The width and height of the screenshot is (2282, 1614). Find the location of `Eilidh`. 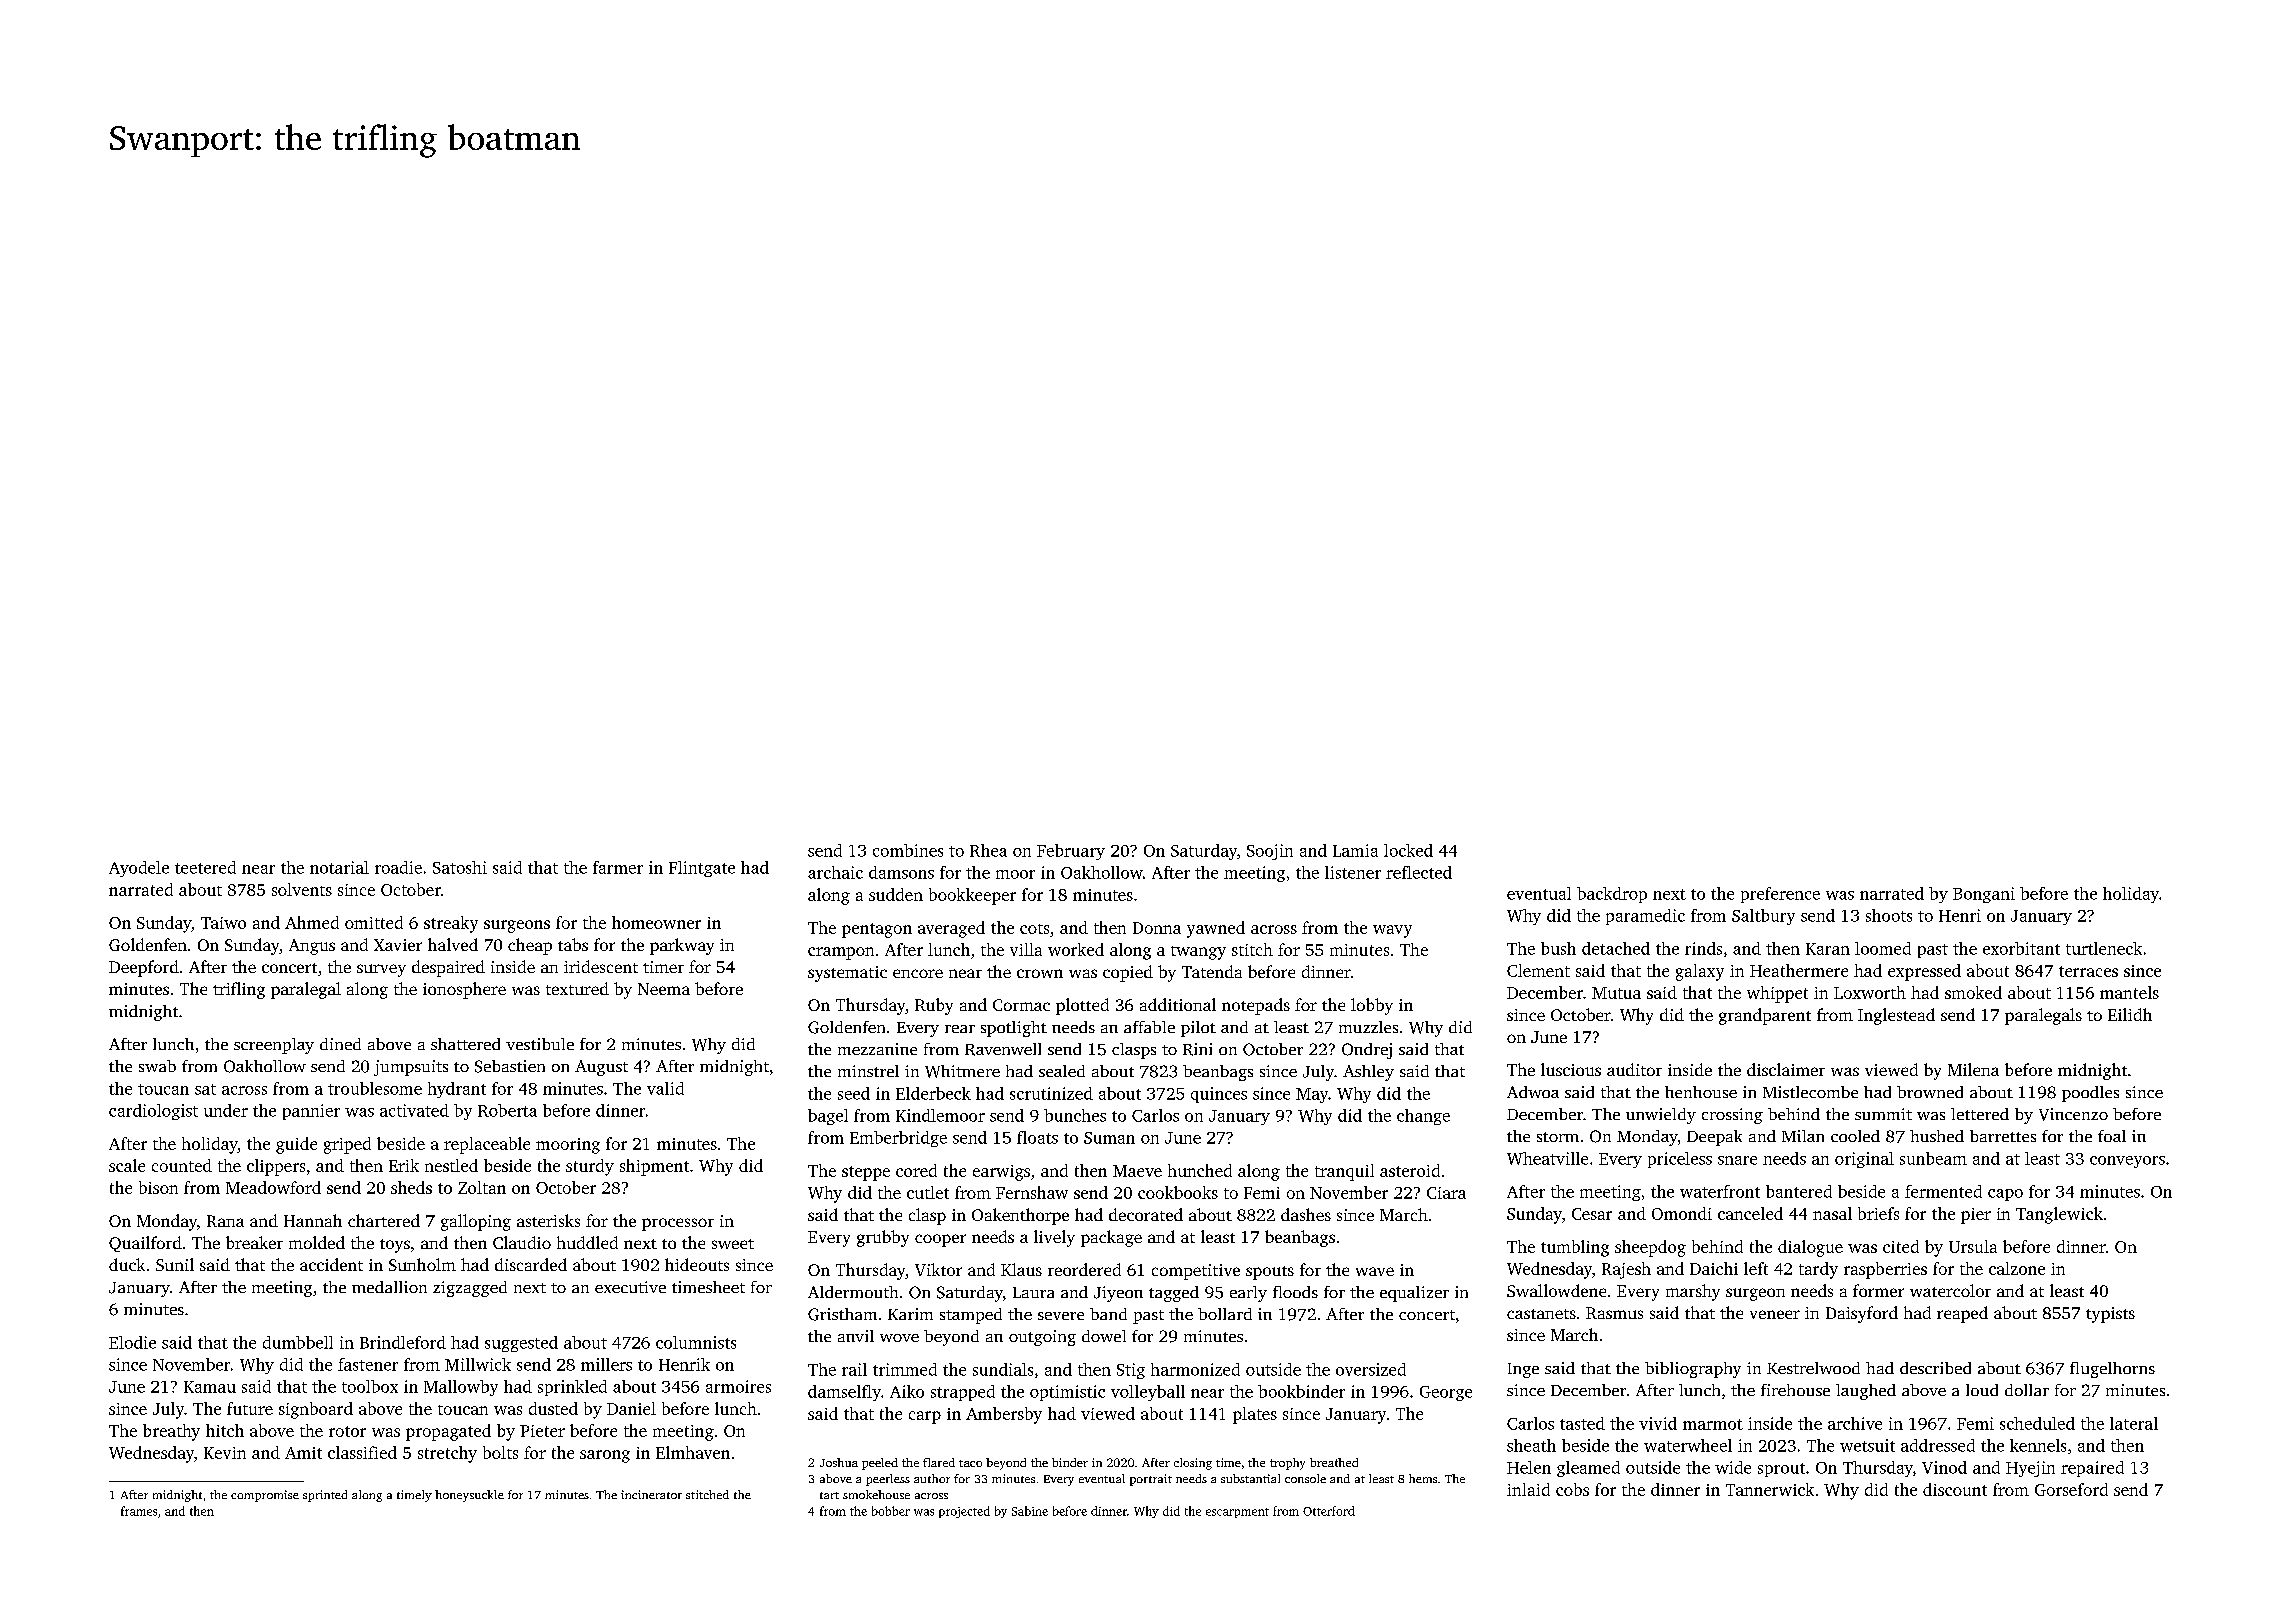

Eilidh is located at coordinates (2130, 1014).
